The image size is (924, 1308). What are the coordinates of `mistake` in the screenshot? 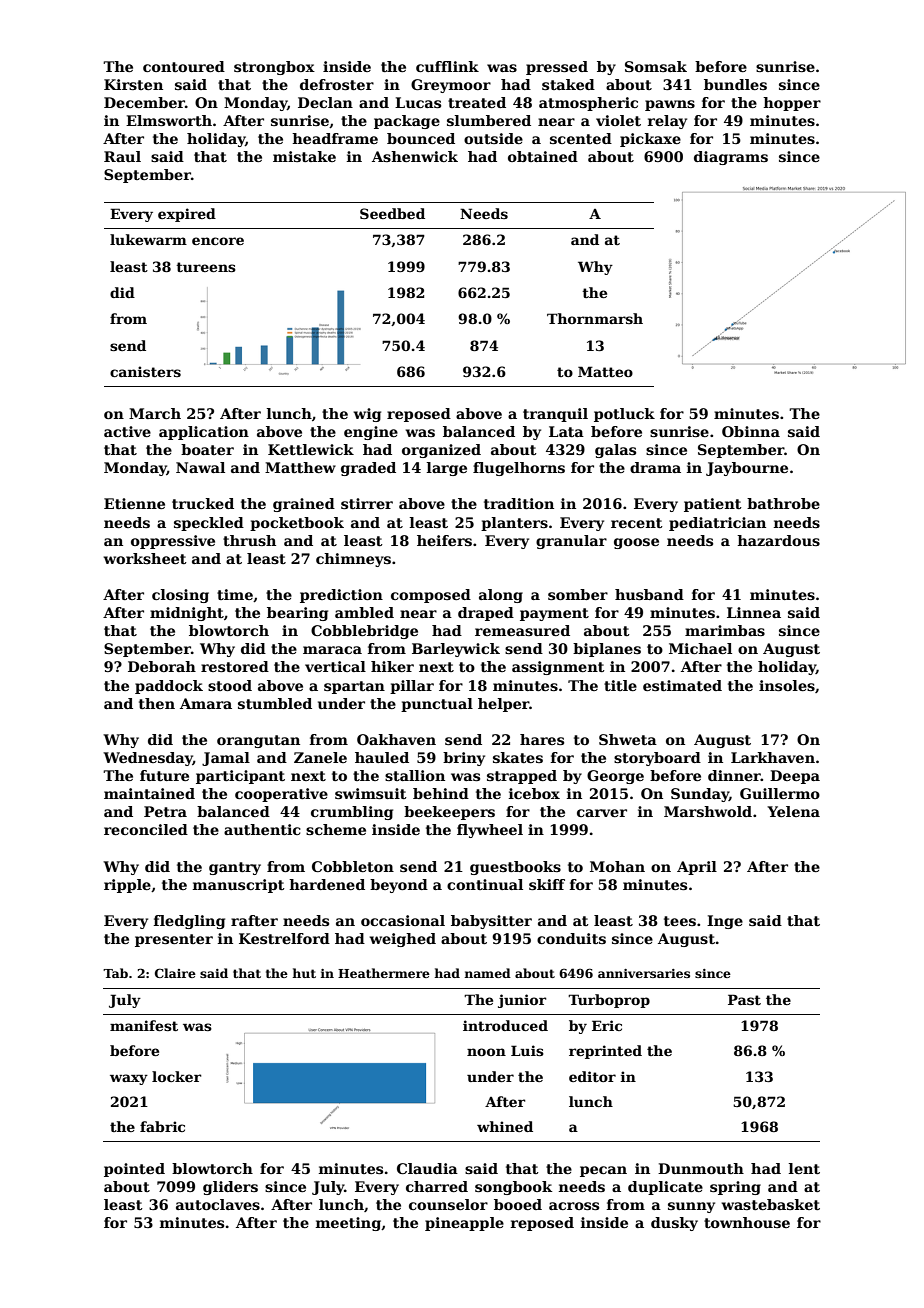 It's located at (304, 156).
